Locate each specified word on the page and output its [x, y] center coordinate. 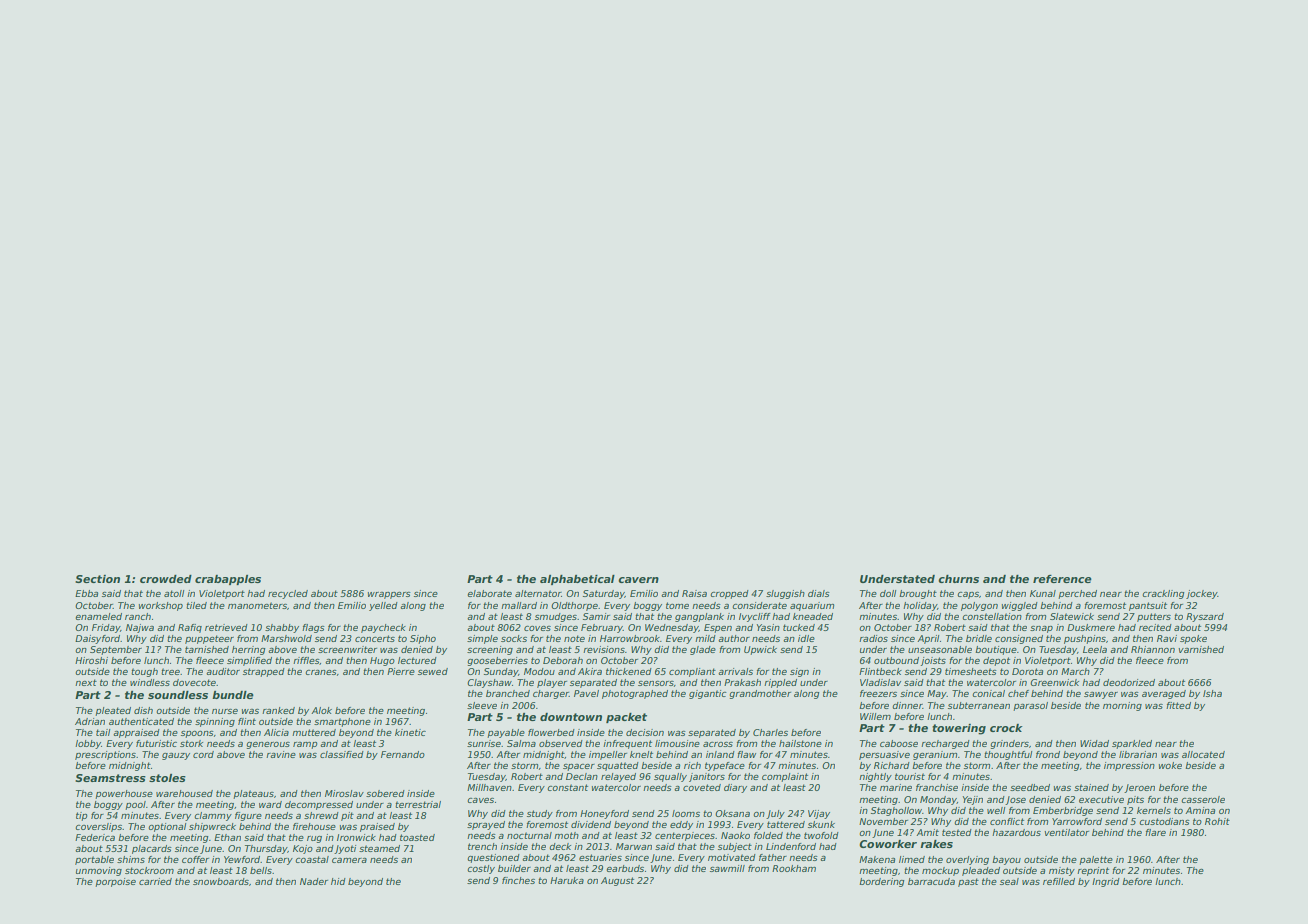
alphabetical [577, 580]
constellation [992, 616]
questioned [493, 858]
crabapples [228, 580]
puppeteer [209, 639]
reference [1062, 579]
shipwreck [212, 827]
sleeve [482, 705]
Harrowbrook [630, 638]
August [617, 881]
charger [551, 694]
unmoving [99, 871]
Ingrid [1106, 882]
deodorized [1129, 682]
